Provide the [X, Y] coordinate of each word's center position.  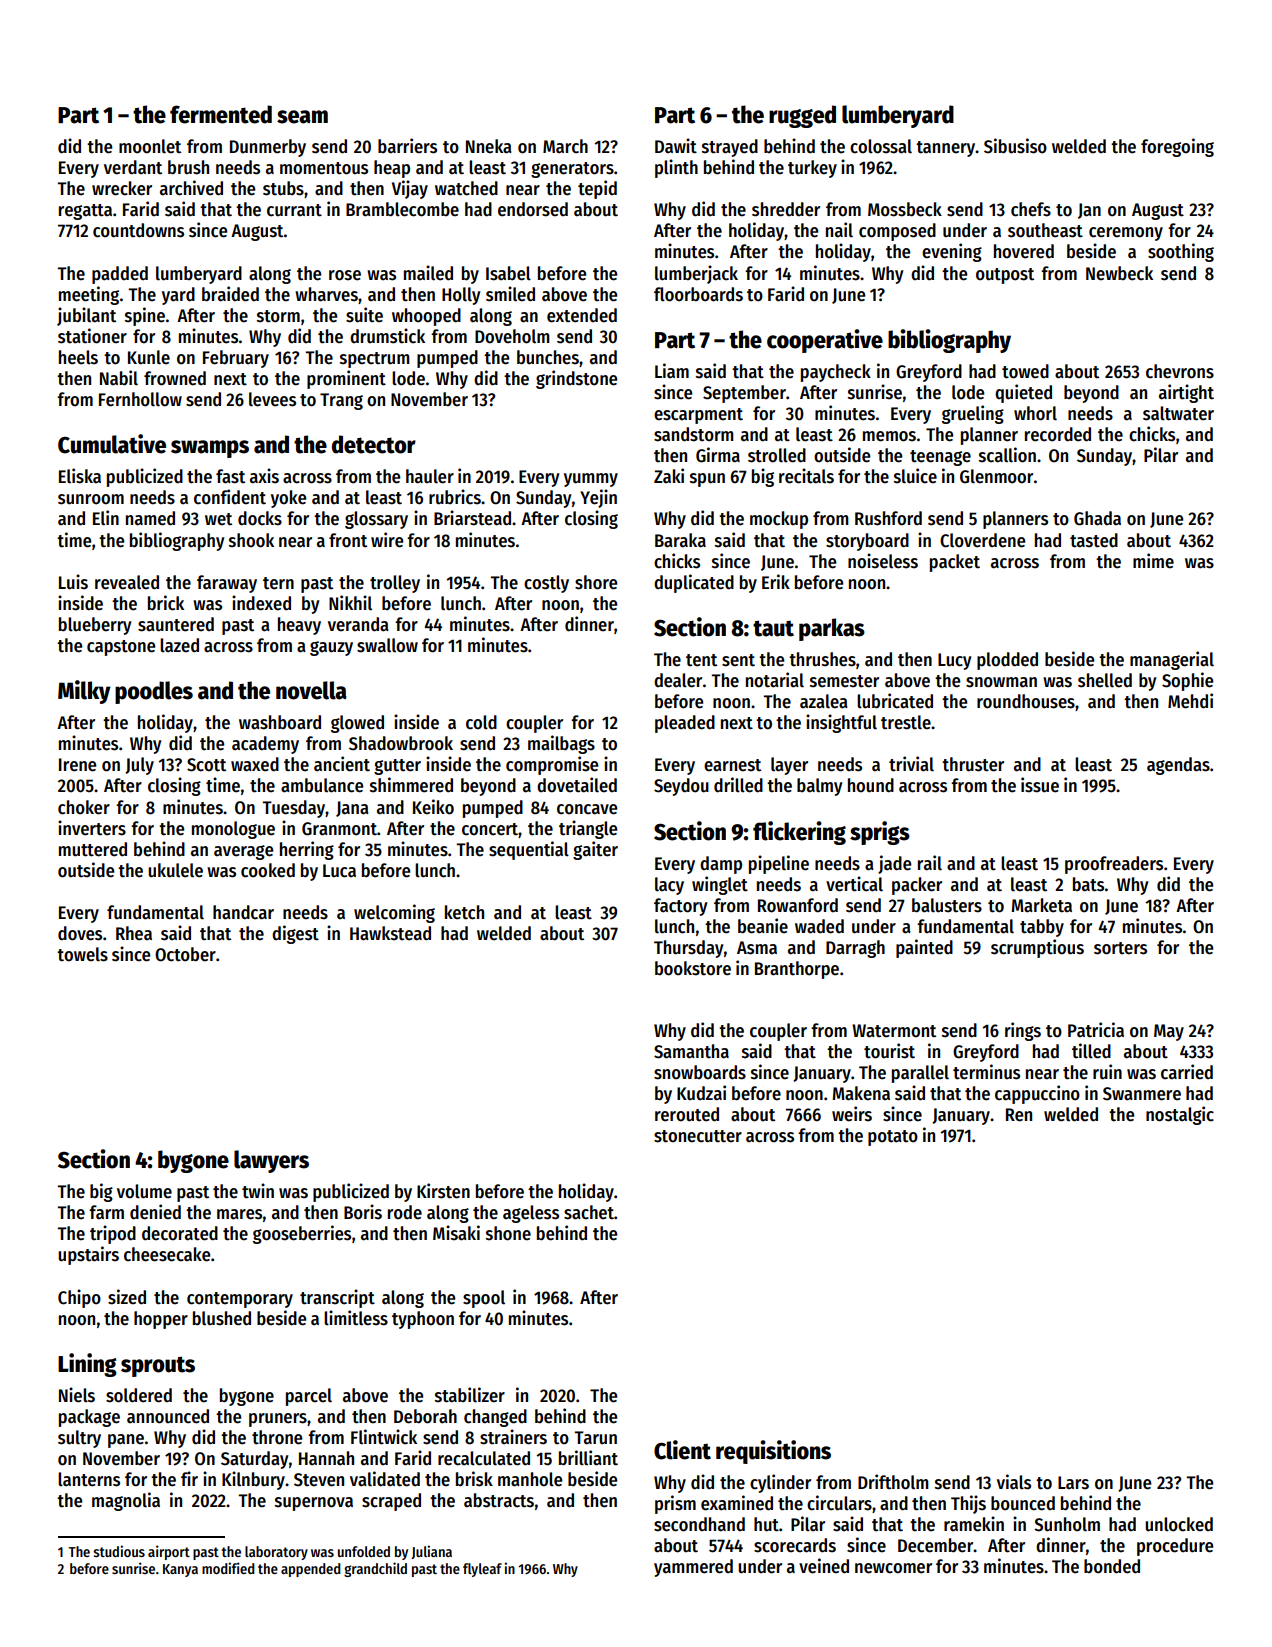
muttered [93, 849]
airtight [1186, 393]
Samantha [691, 1051]
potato [893, 1138]
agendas [1178, 766]
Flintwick [384, 1437]
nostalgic [1180, 1115]
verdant [133, 167]
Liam [672, 370]
